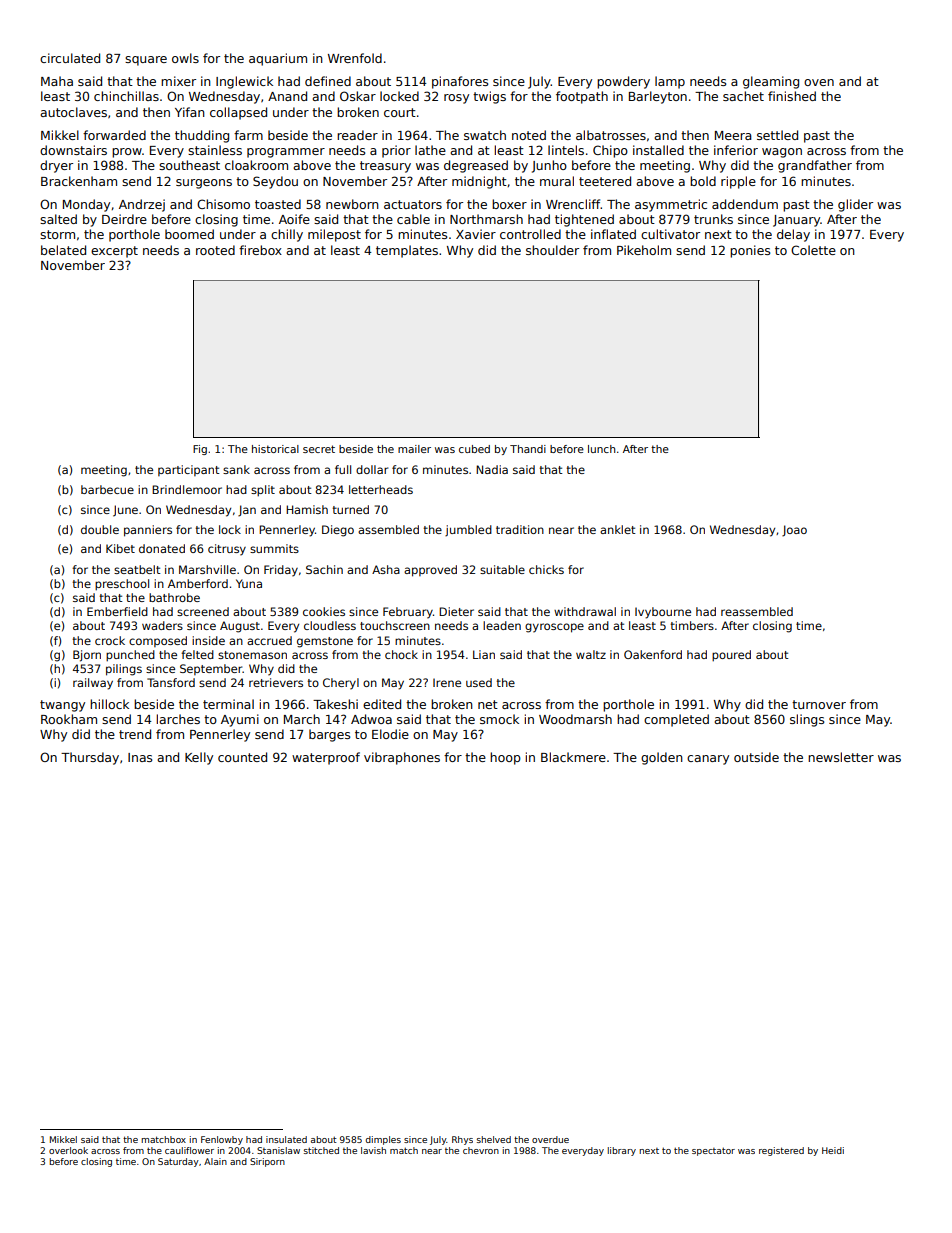 This document has height=1233, width=952. What do you see at coordinates (68, 1150) in the document?
I see `overlook` at bounding box center [68, 1150].
